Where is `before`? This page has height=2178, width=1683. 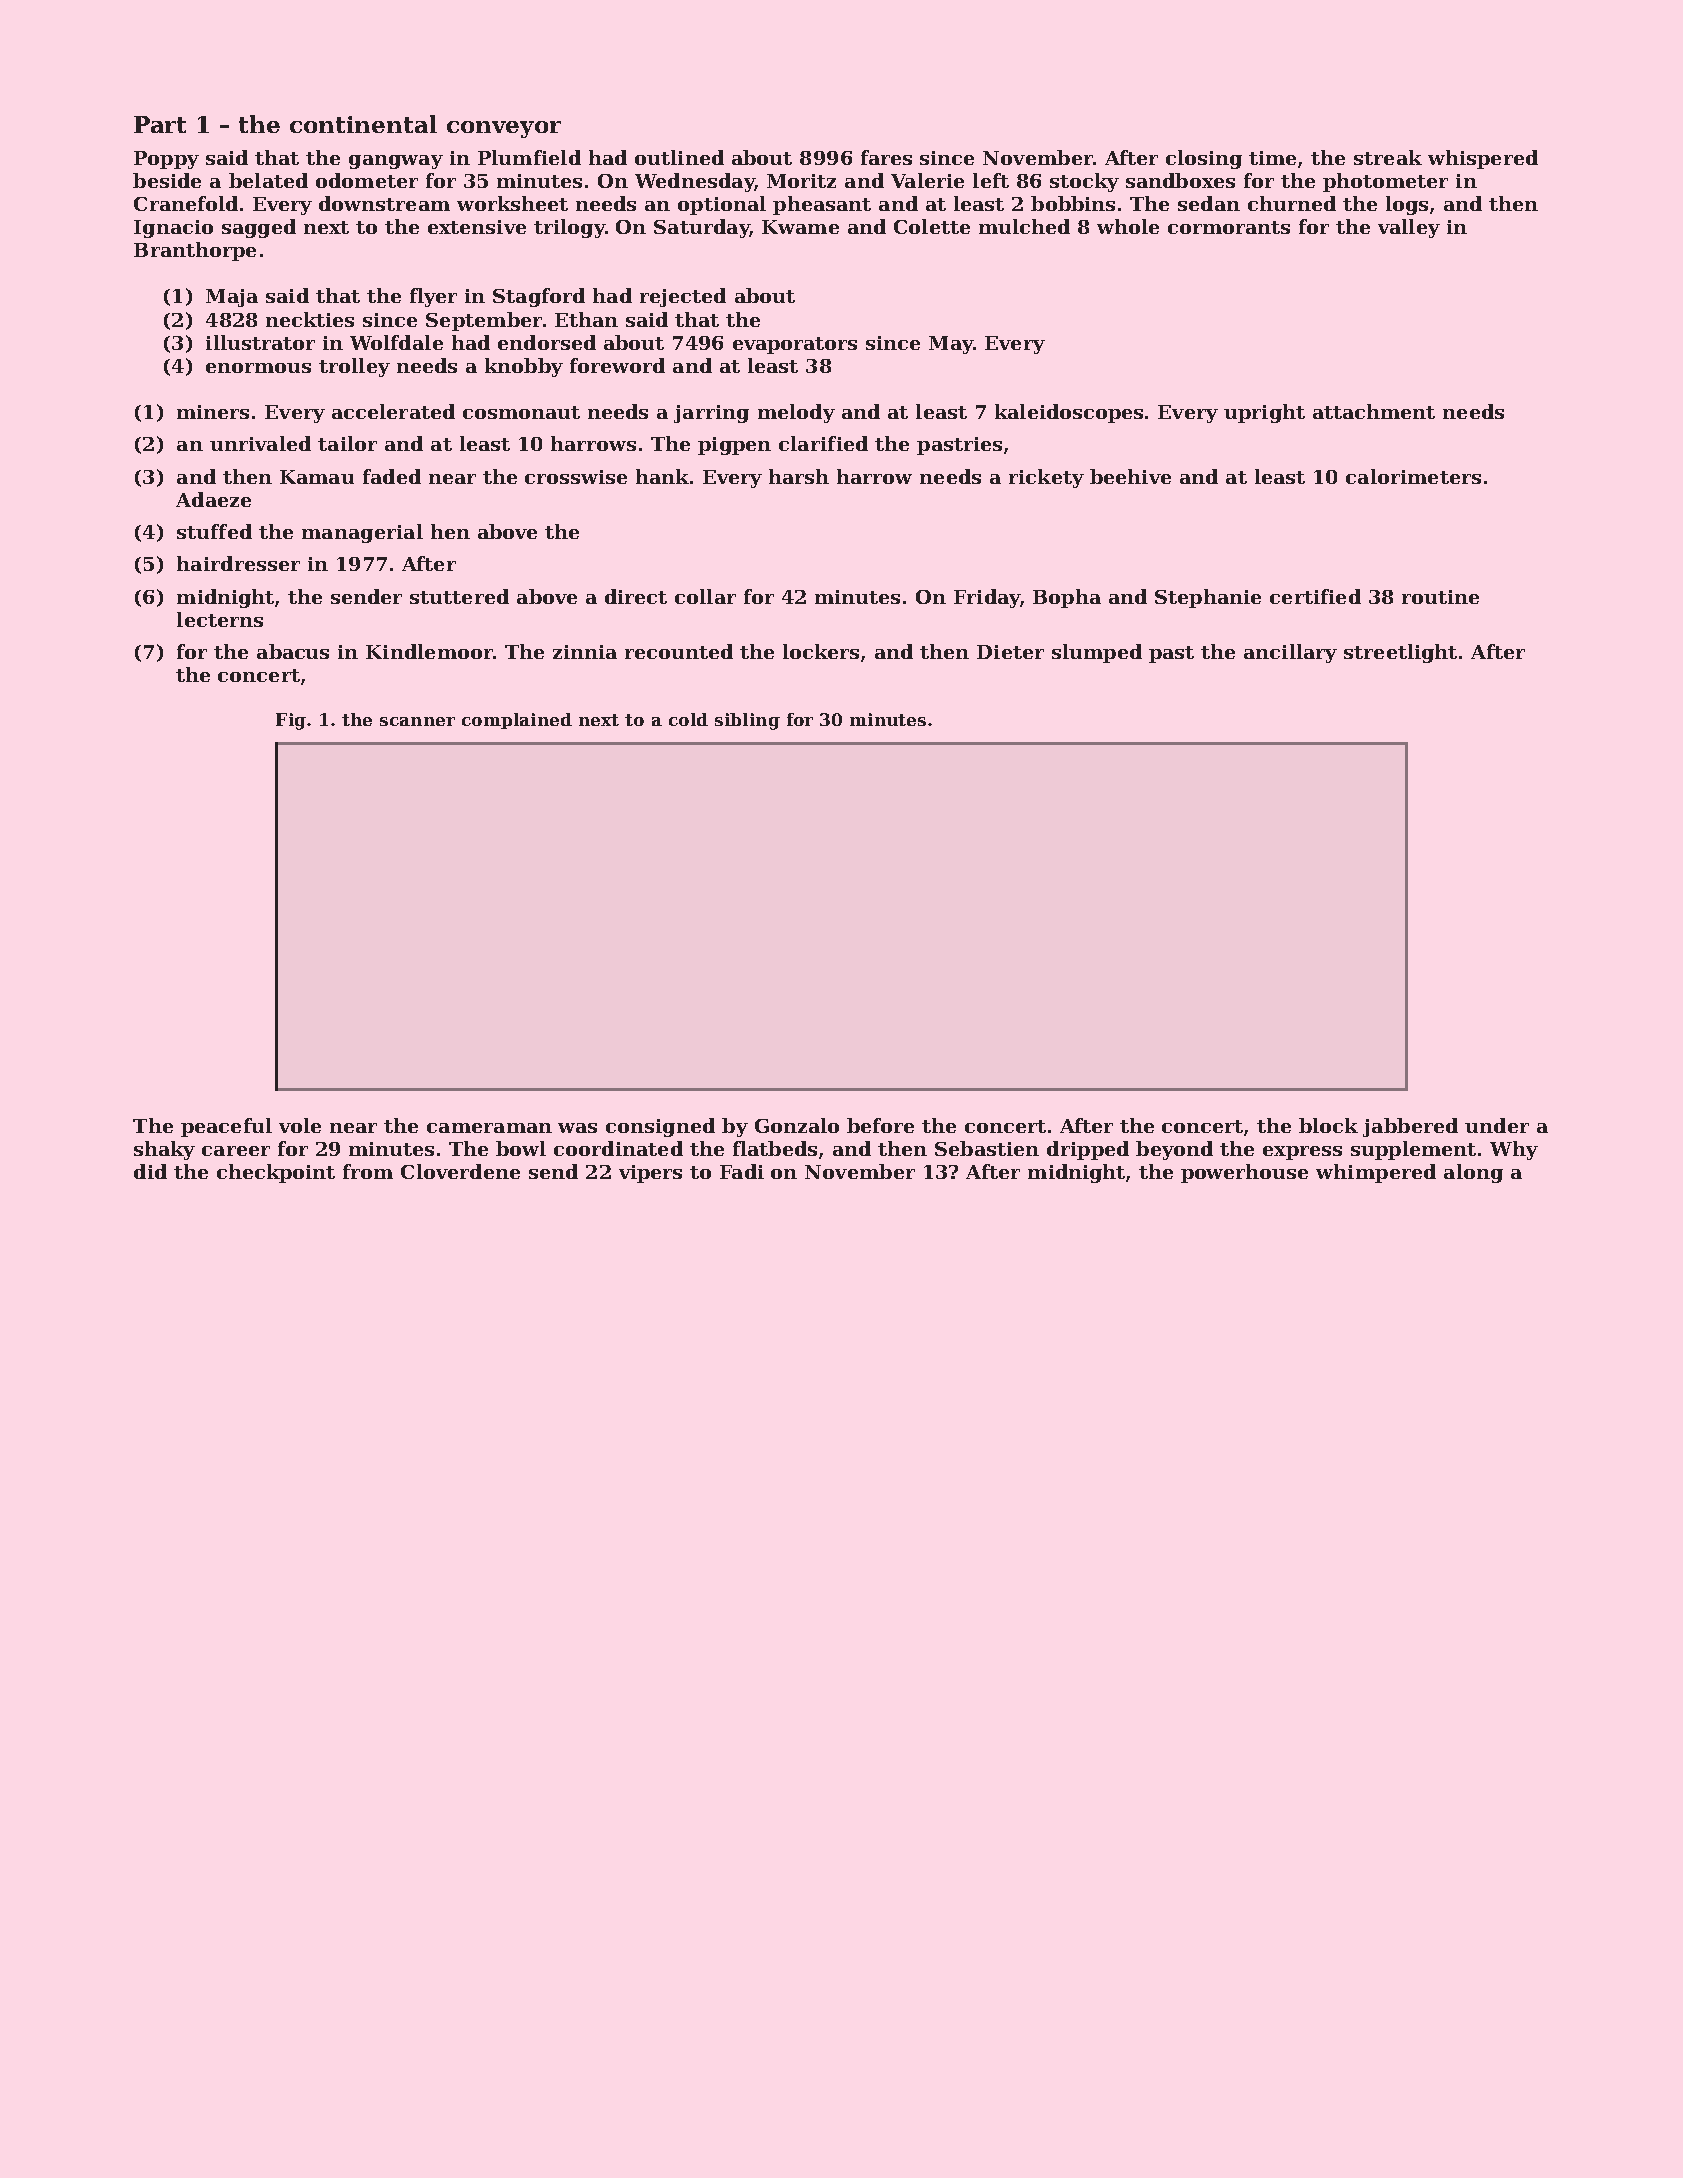
before is located at coordinates (880, 1125).
